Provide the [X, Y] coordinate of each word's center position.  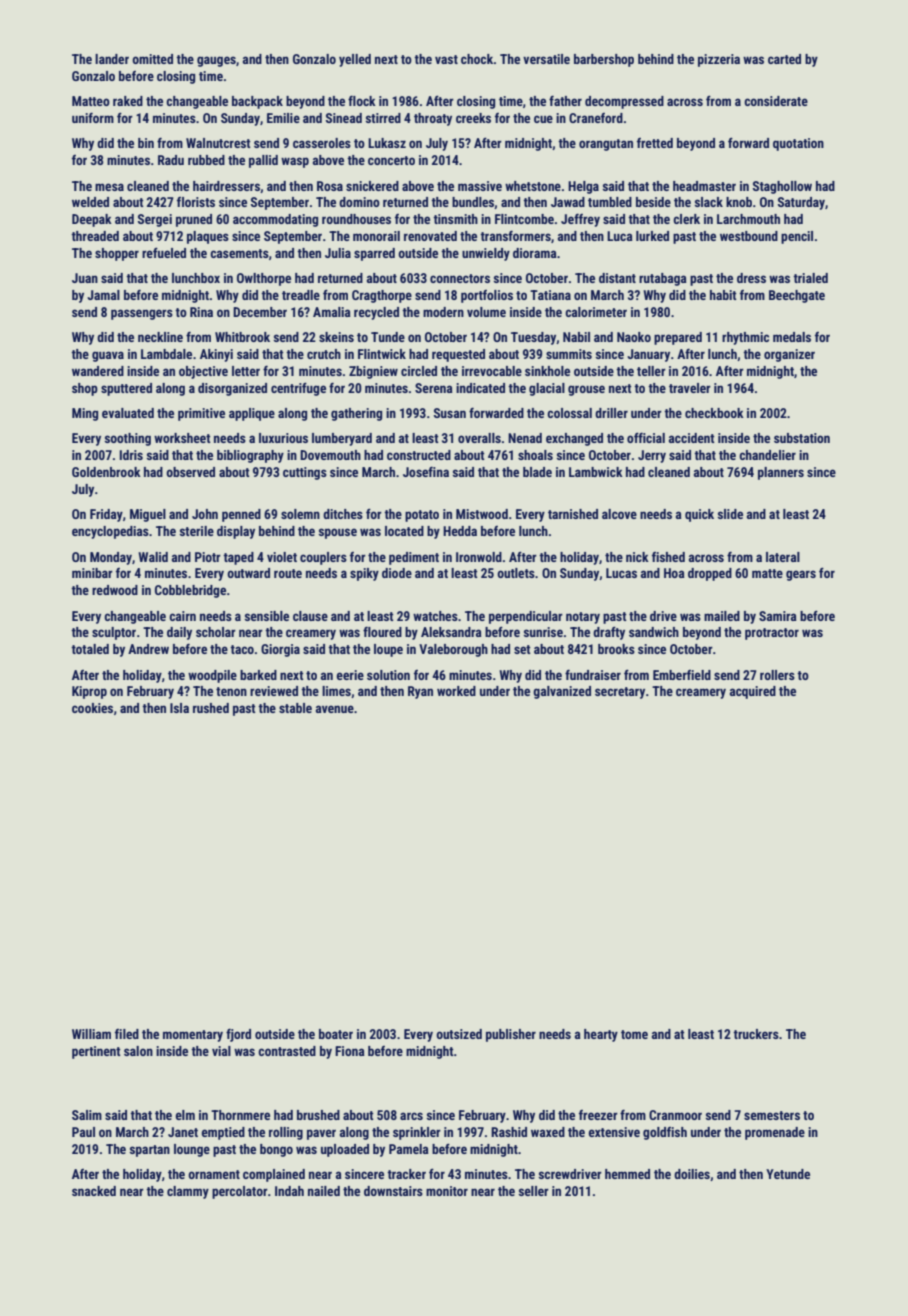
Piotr [208, 557]
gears [801, 575]
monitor [447, 1191]
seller [534, 1191]
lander [112, 59]
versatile [546, 59]
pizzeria [719, 60]
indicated [480, 388]
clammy [188, 1192]
